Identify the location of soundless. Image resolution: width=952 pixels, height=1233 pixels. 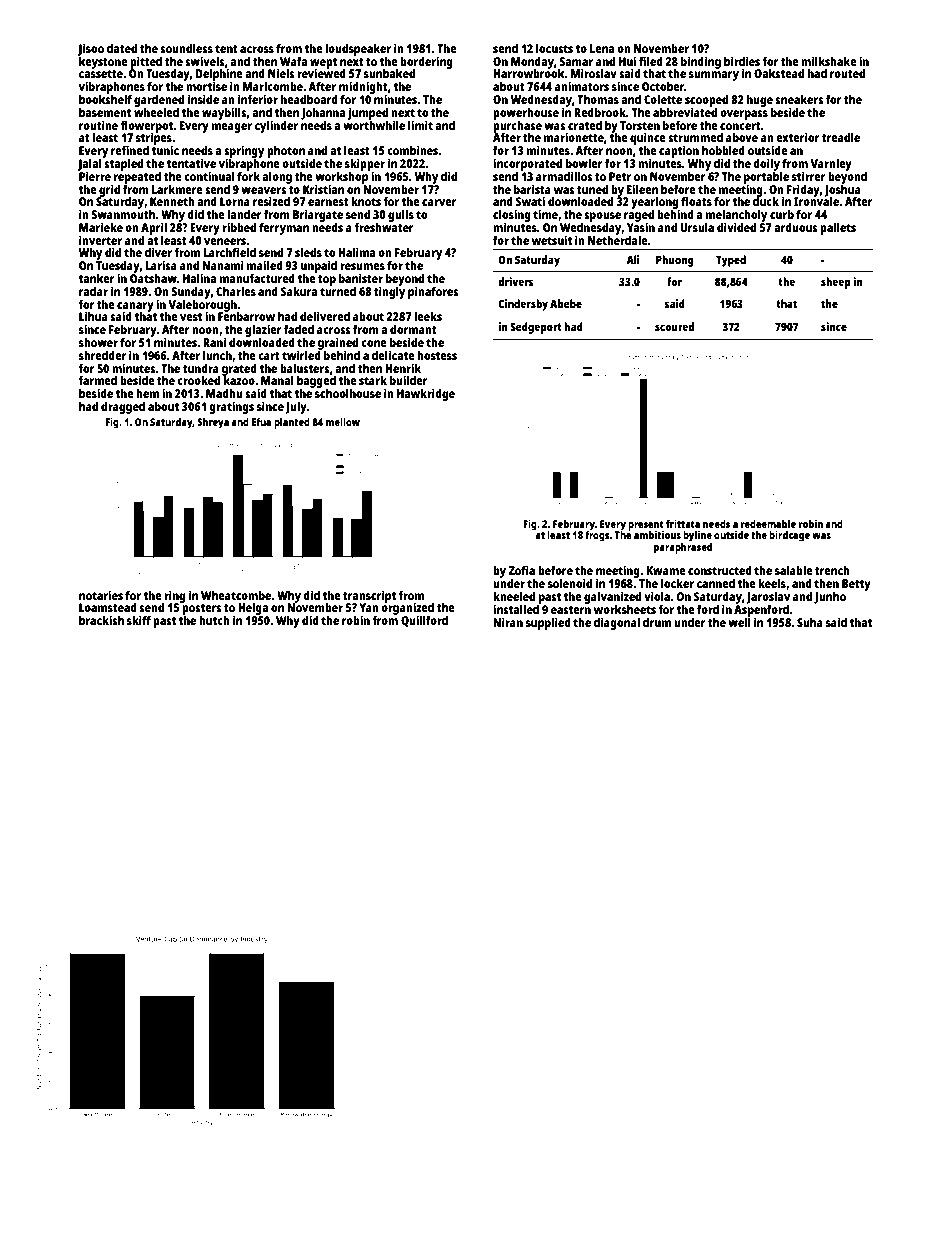
(186, 48).
